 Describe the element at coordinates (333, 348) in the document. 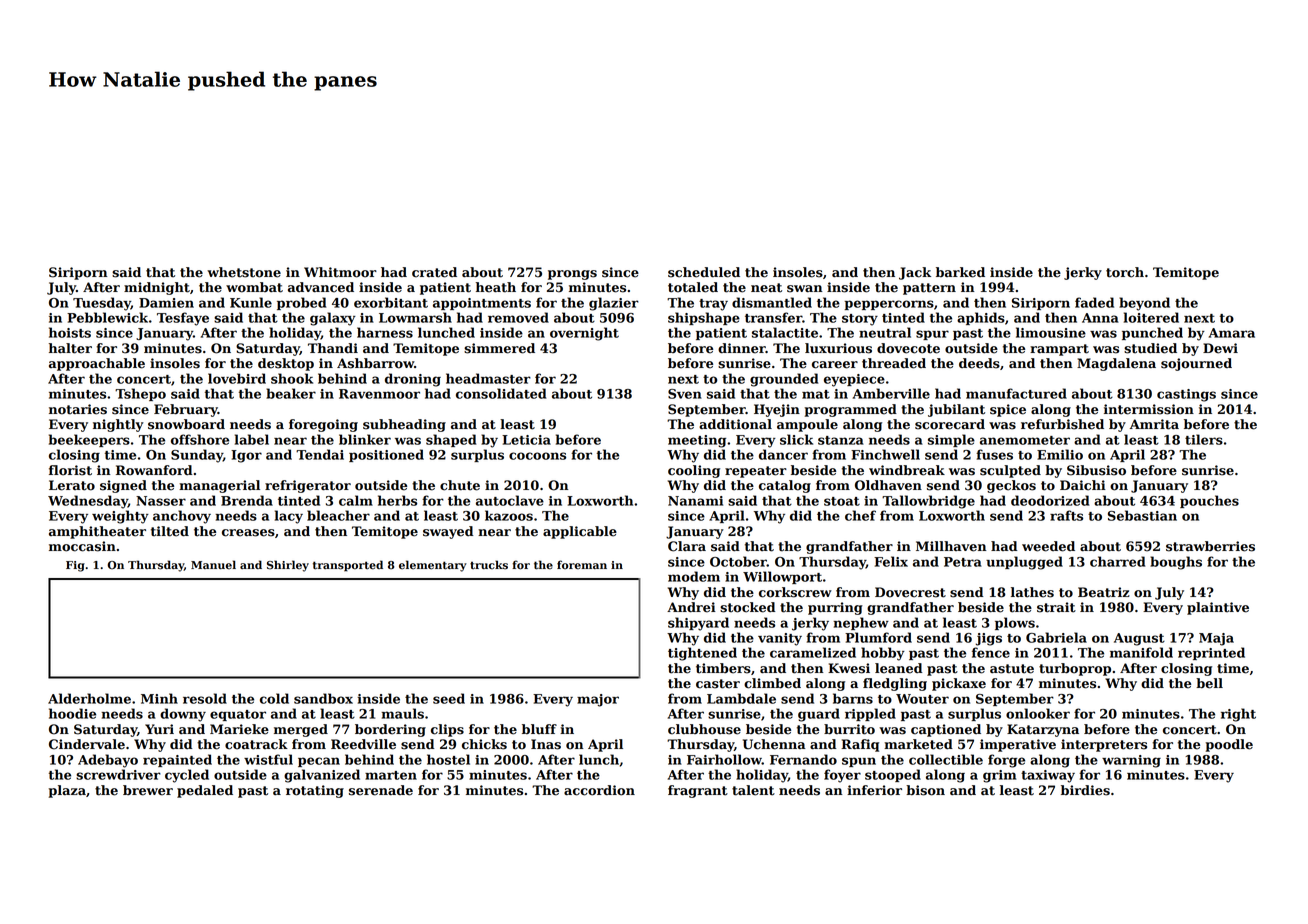

I see `Thandi` at that location.
